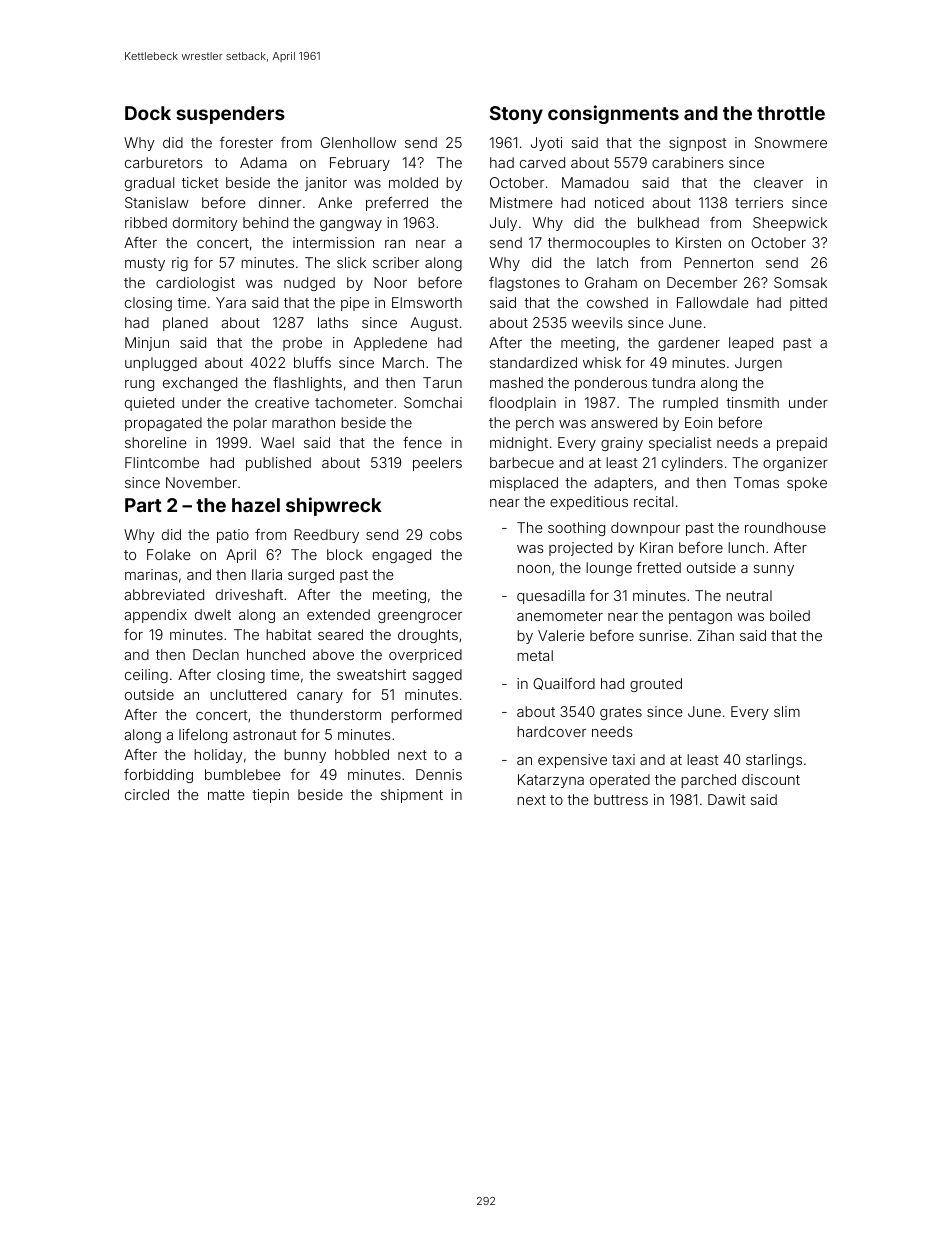 This document has height=1233, width=952. I want to click on floodplain, so click(522, 404).
